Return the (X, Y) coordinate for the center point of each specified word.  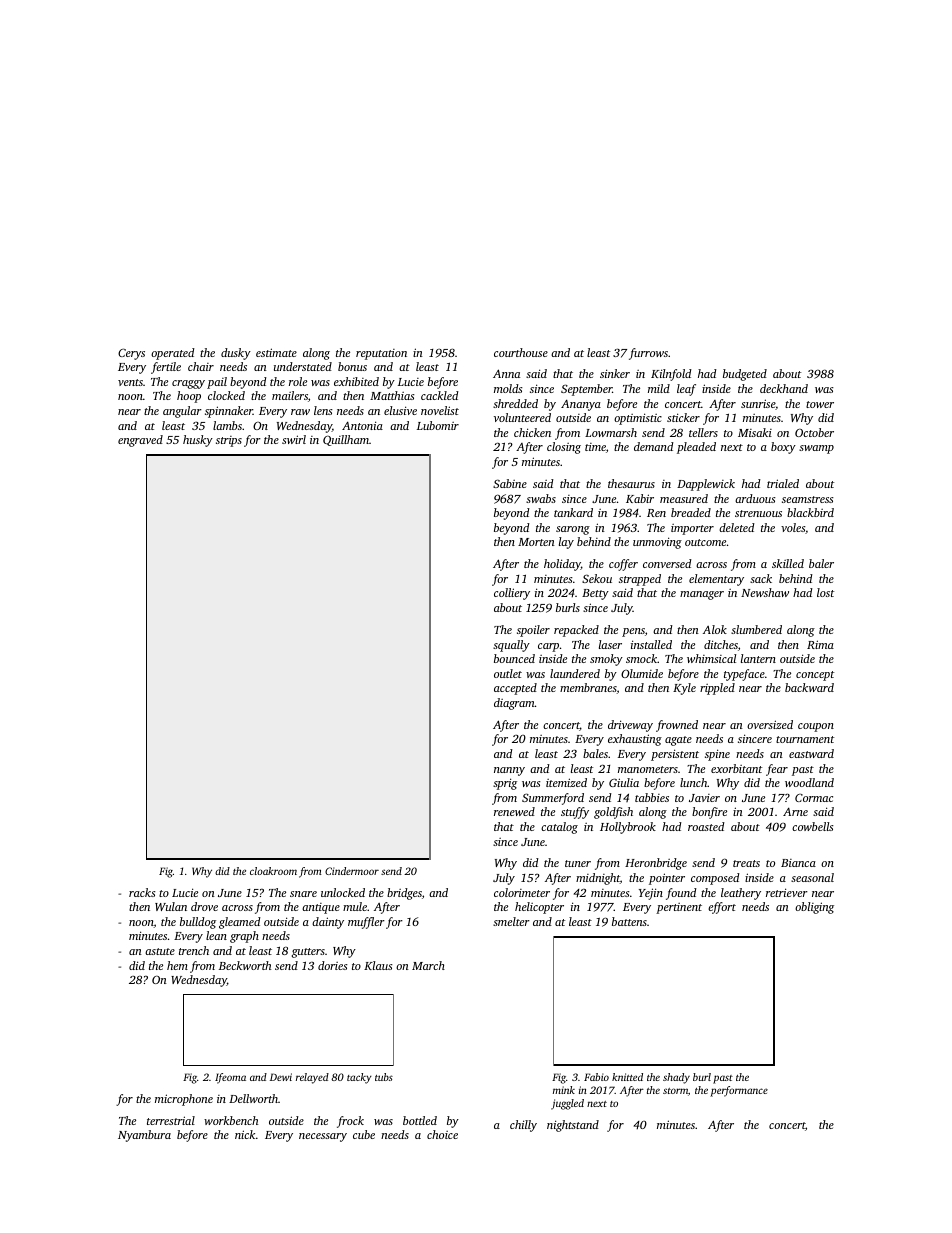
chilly (523, 1126)
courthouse (521, 352)
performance (739, 1091)
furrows (648, 354)
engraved (140, 441)
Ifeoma (230, 1078)
